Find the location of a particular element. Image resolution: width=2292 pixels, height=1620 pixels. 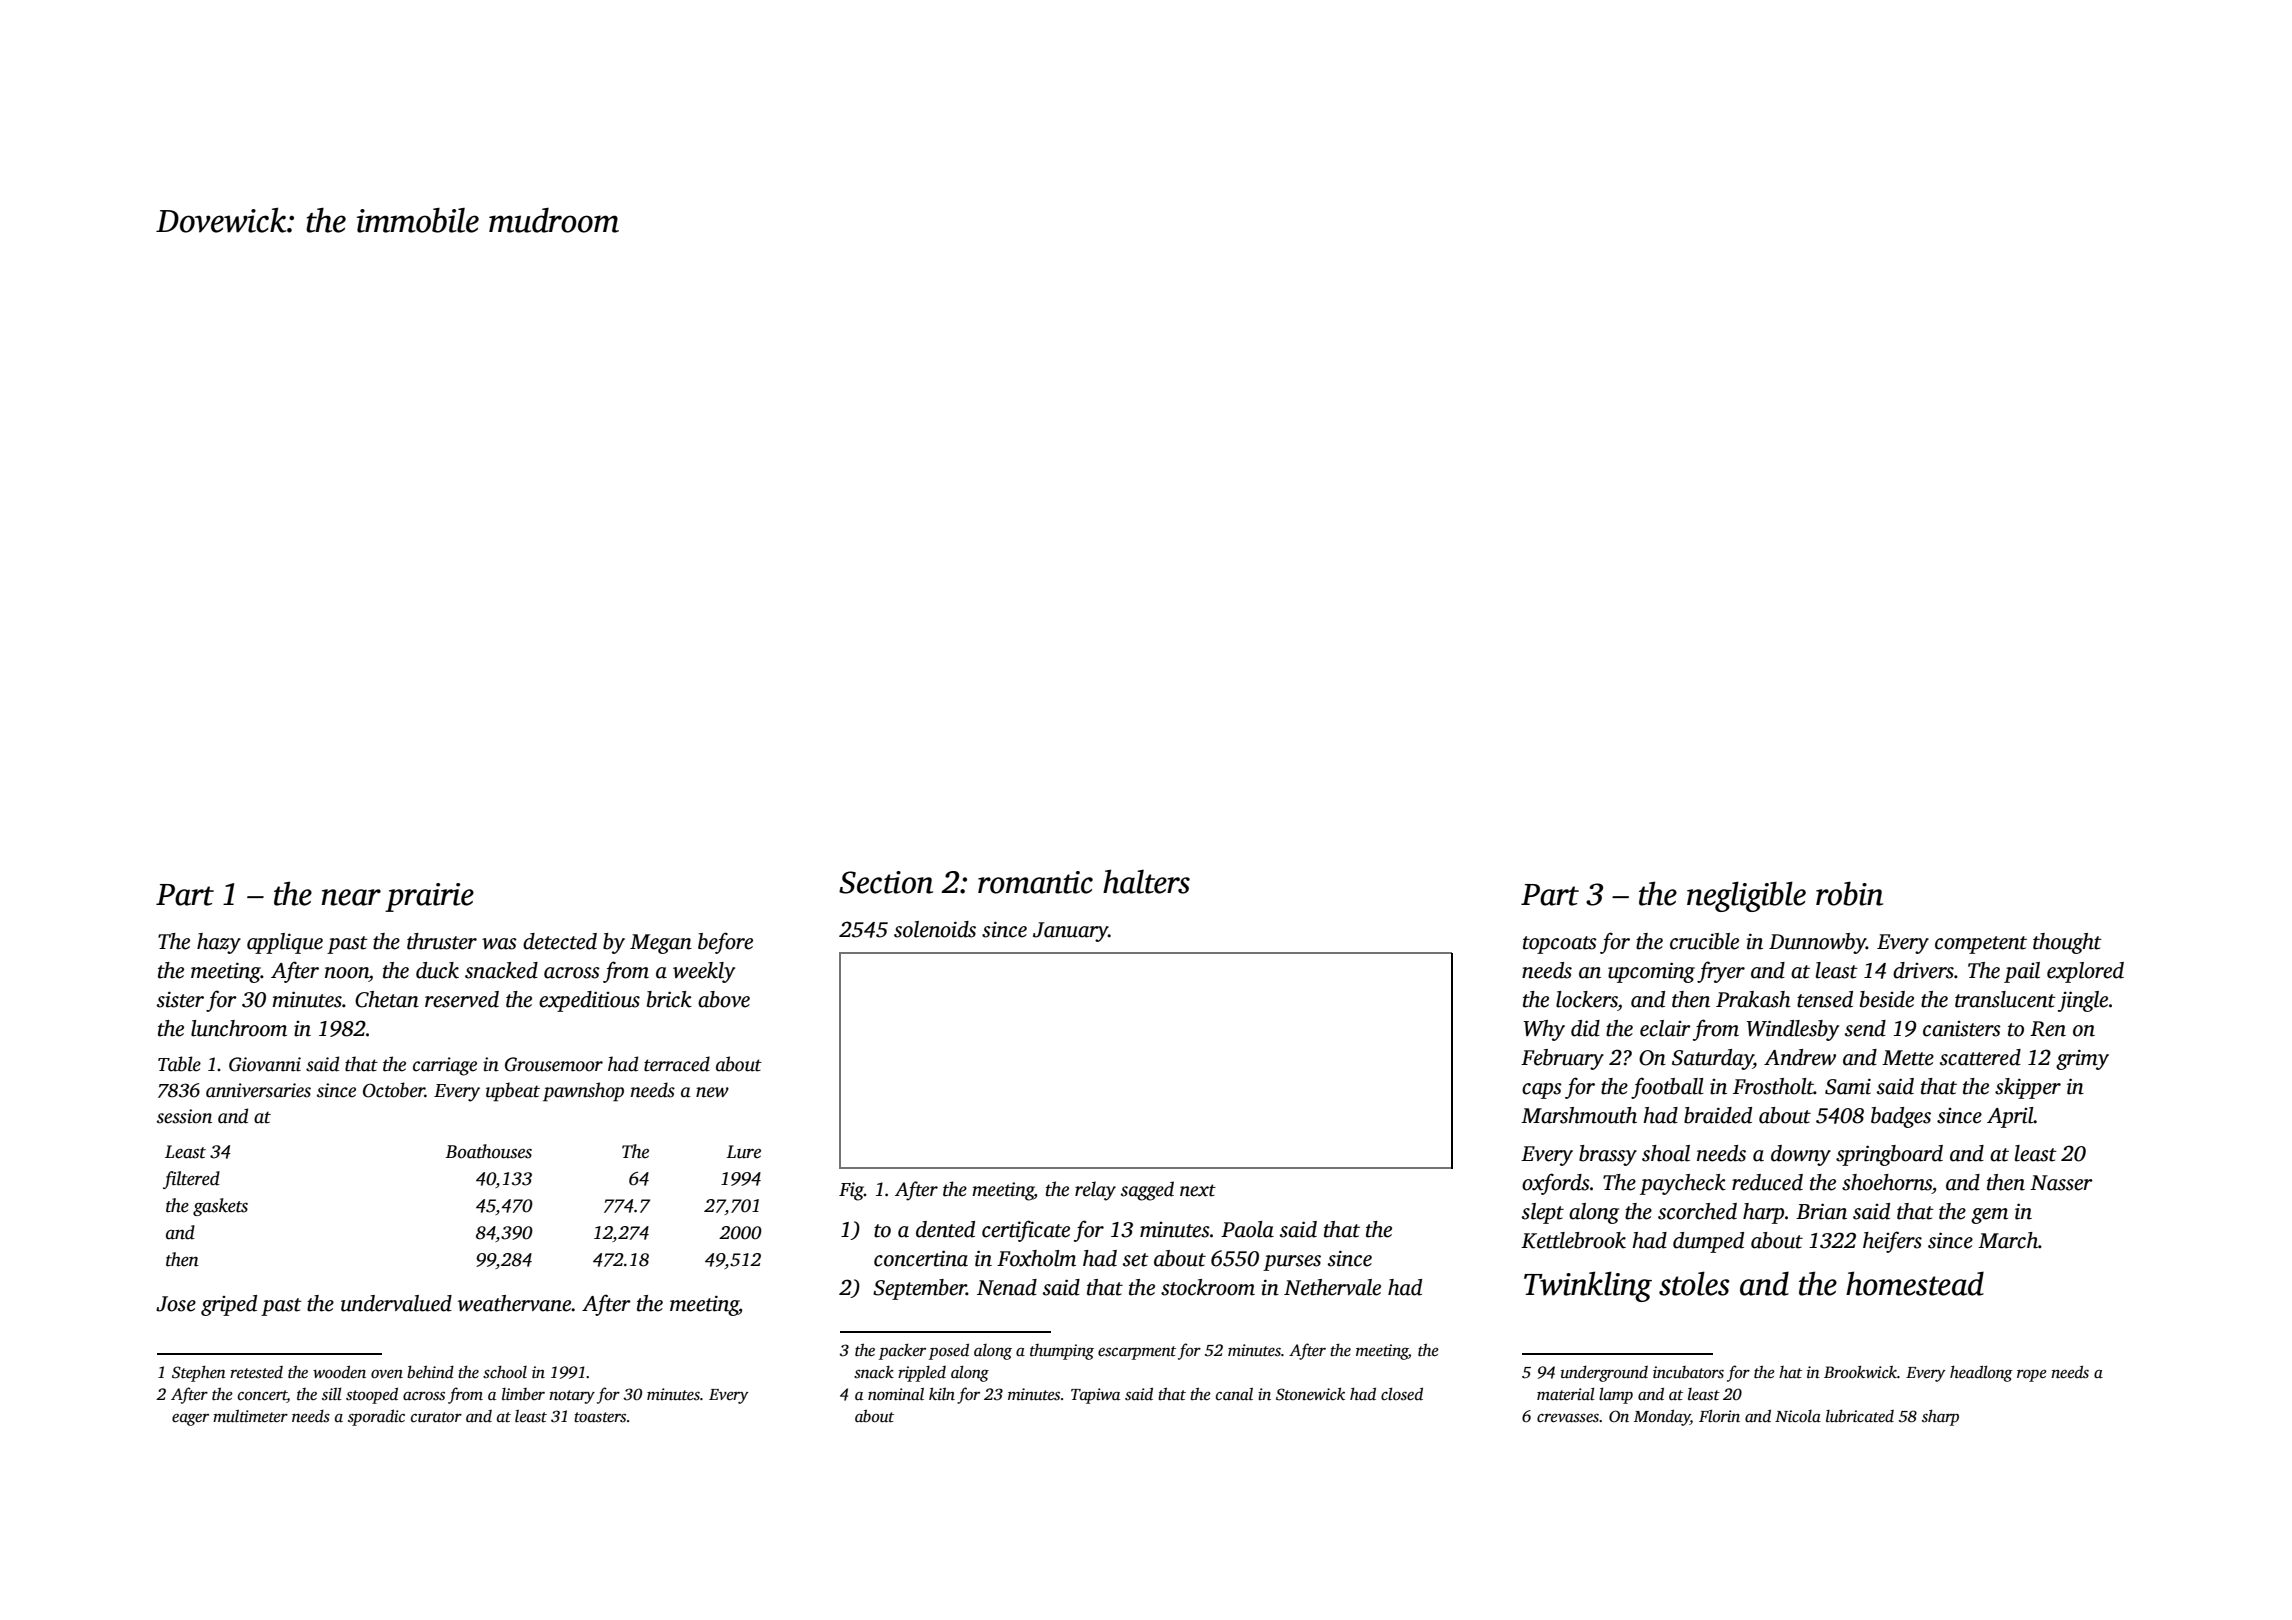

stockroom is located at coordinates (1208, 1287).
